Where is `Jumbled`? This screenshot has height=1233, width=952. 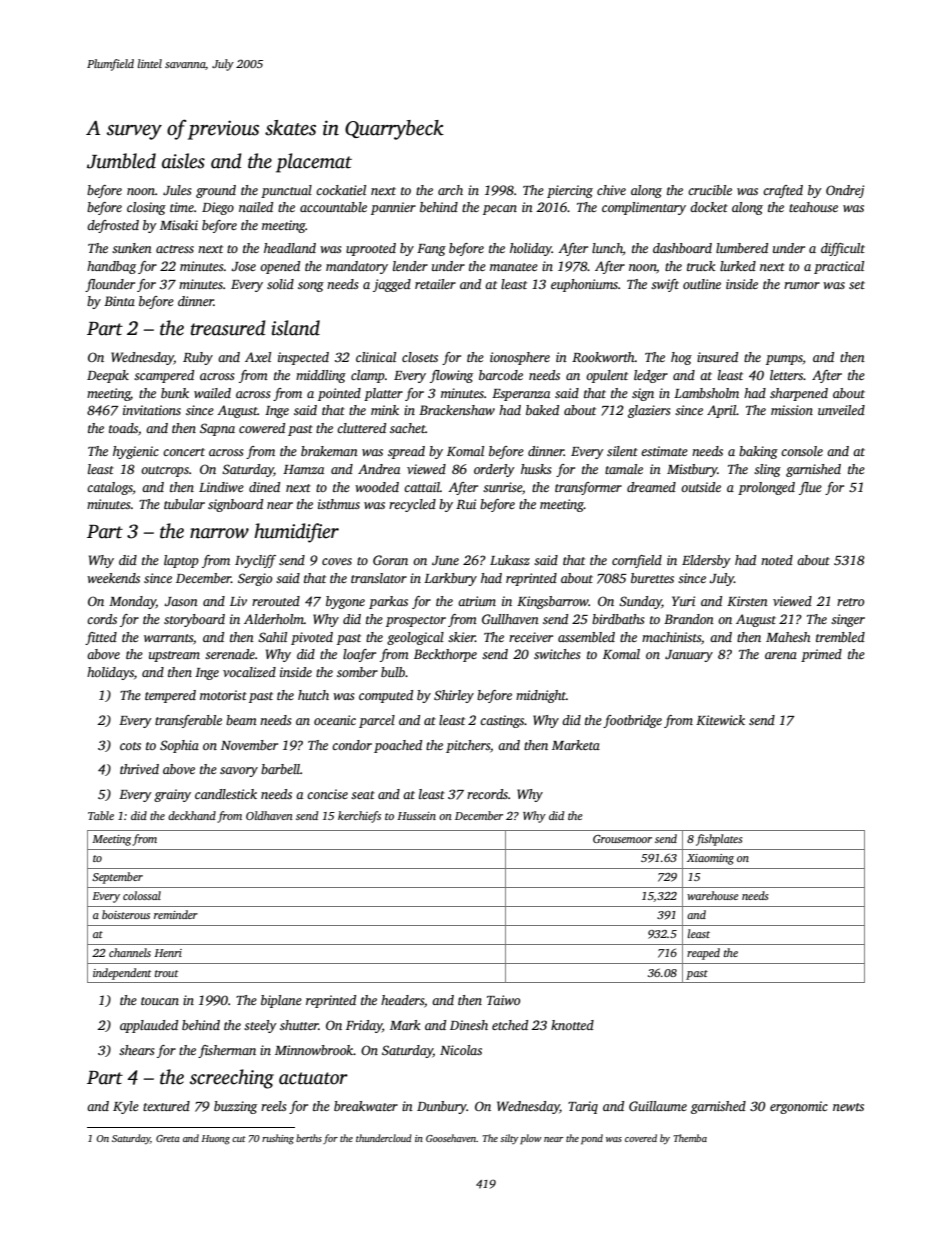
Jumbled is located at coordinates (121, 161).
